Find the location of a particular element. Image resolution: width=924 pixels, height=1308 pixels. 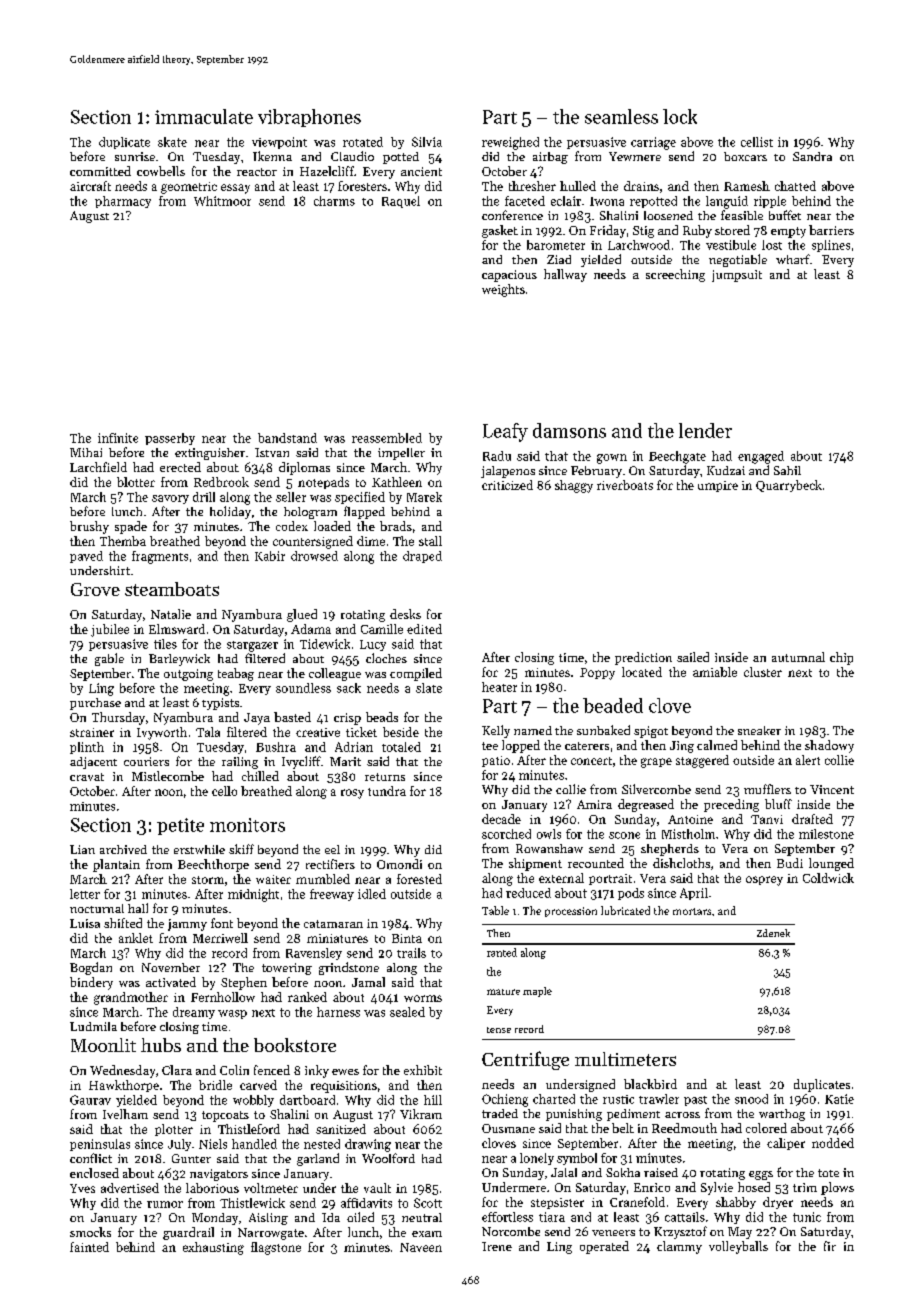

Sandra is located at coordinates (812, 156).
